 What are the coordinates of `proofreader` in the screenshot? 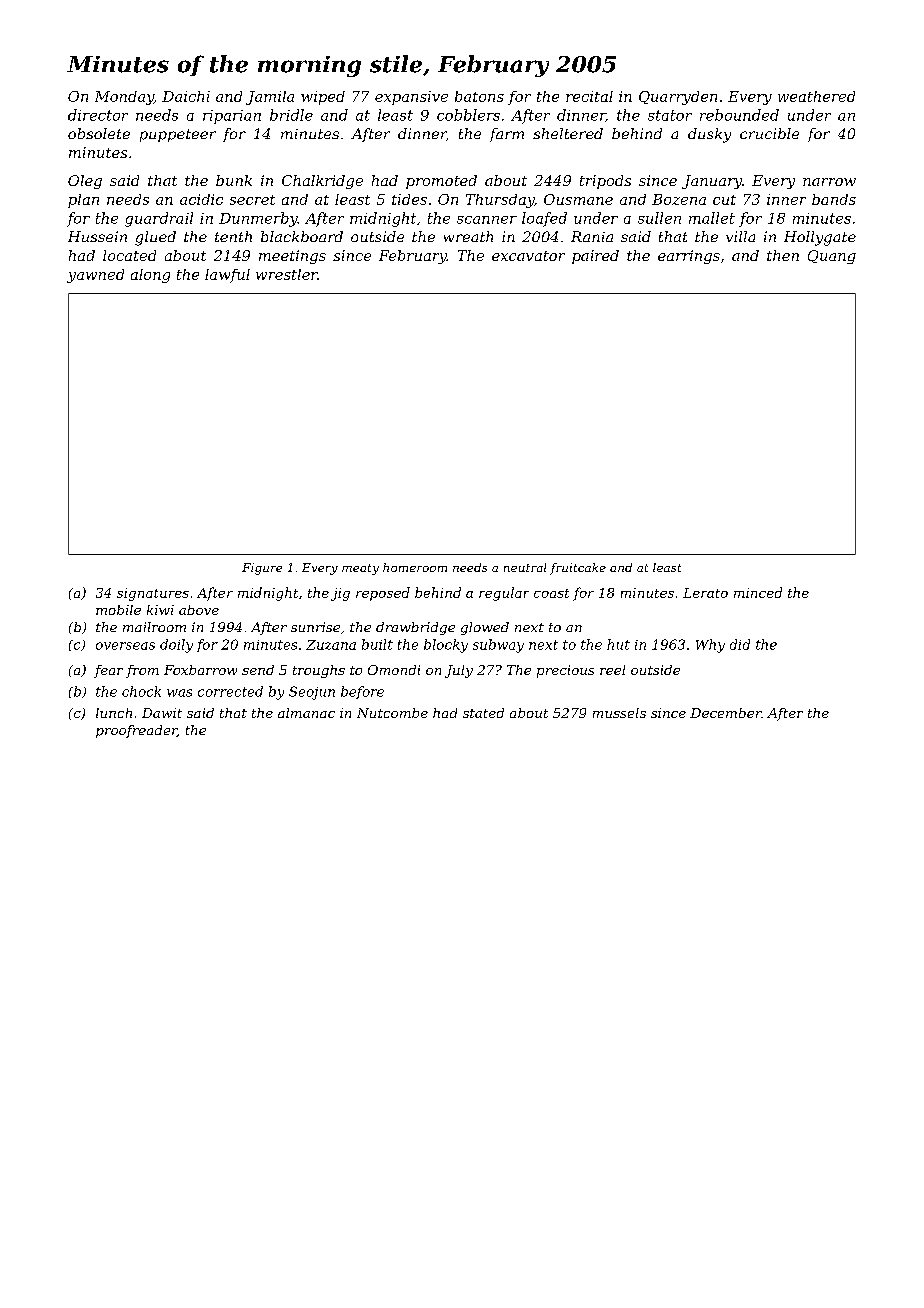 It's located at (136, 731).
